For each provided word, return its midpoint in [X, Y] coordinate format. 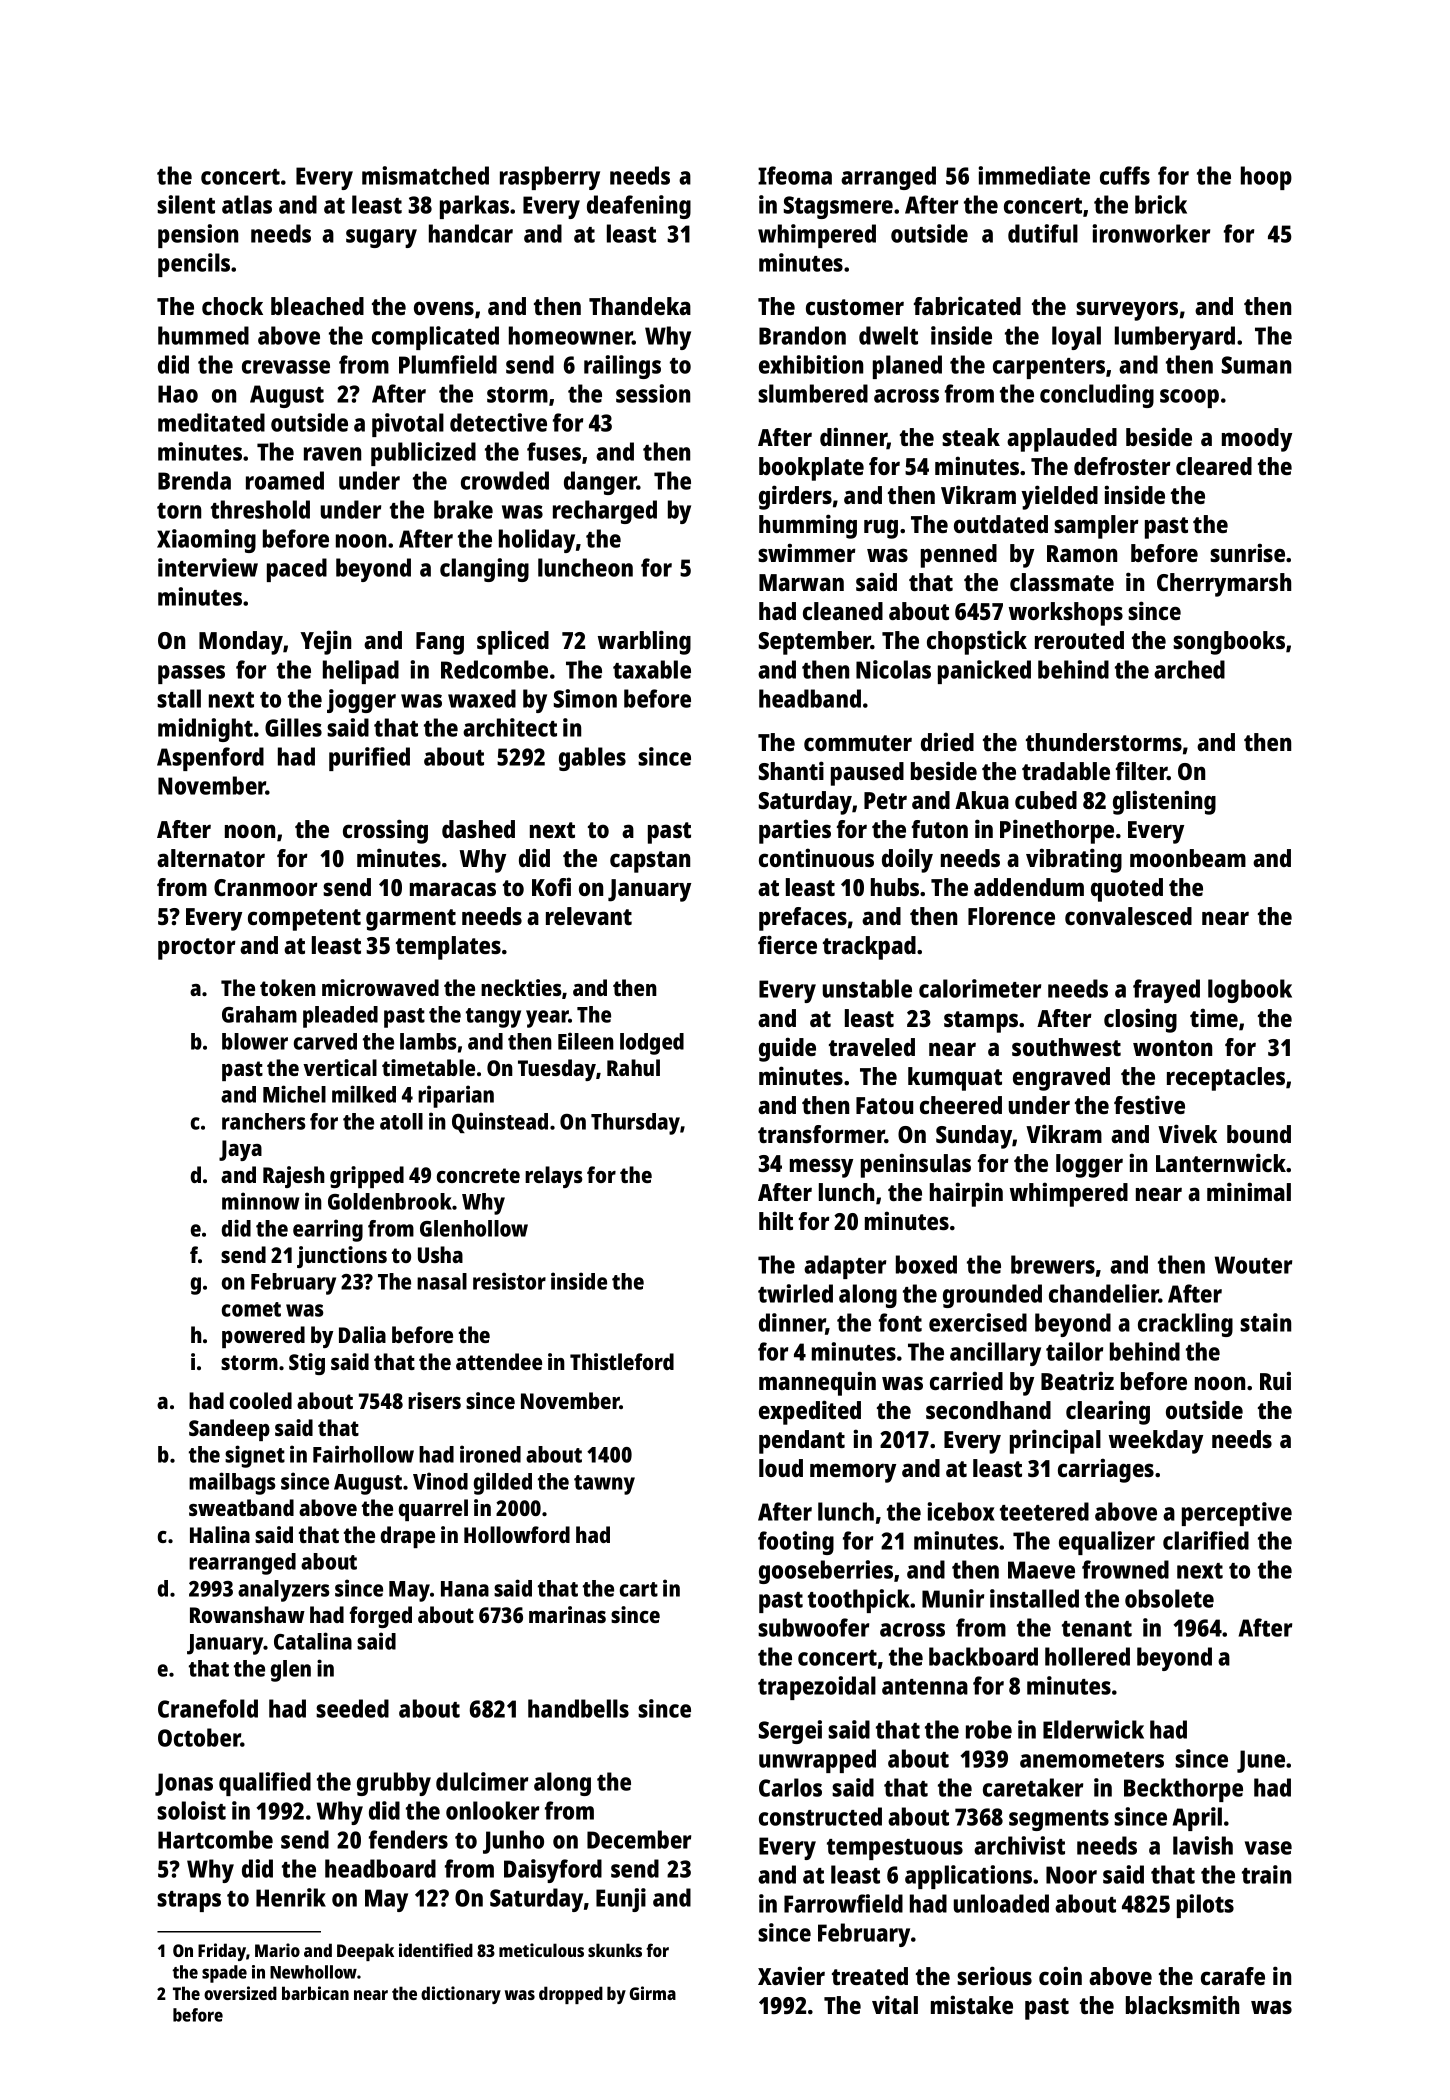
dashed [478, 829]
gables [592, 759]
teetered [1044, 1511]
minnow [260, 1201]
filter [1141, 770]
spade [224, 1974]
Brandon [802, 335]
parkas [474, 207]
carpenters [1049, 368]
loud [781, 1468]
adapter [845, 1267]
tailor [1074, 1351]
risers [434, 1400]
